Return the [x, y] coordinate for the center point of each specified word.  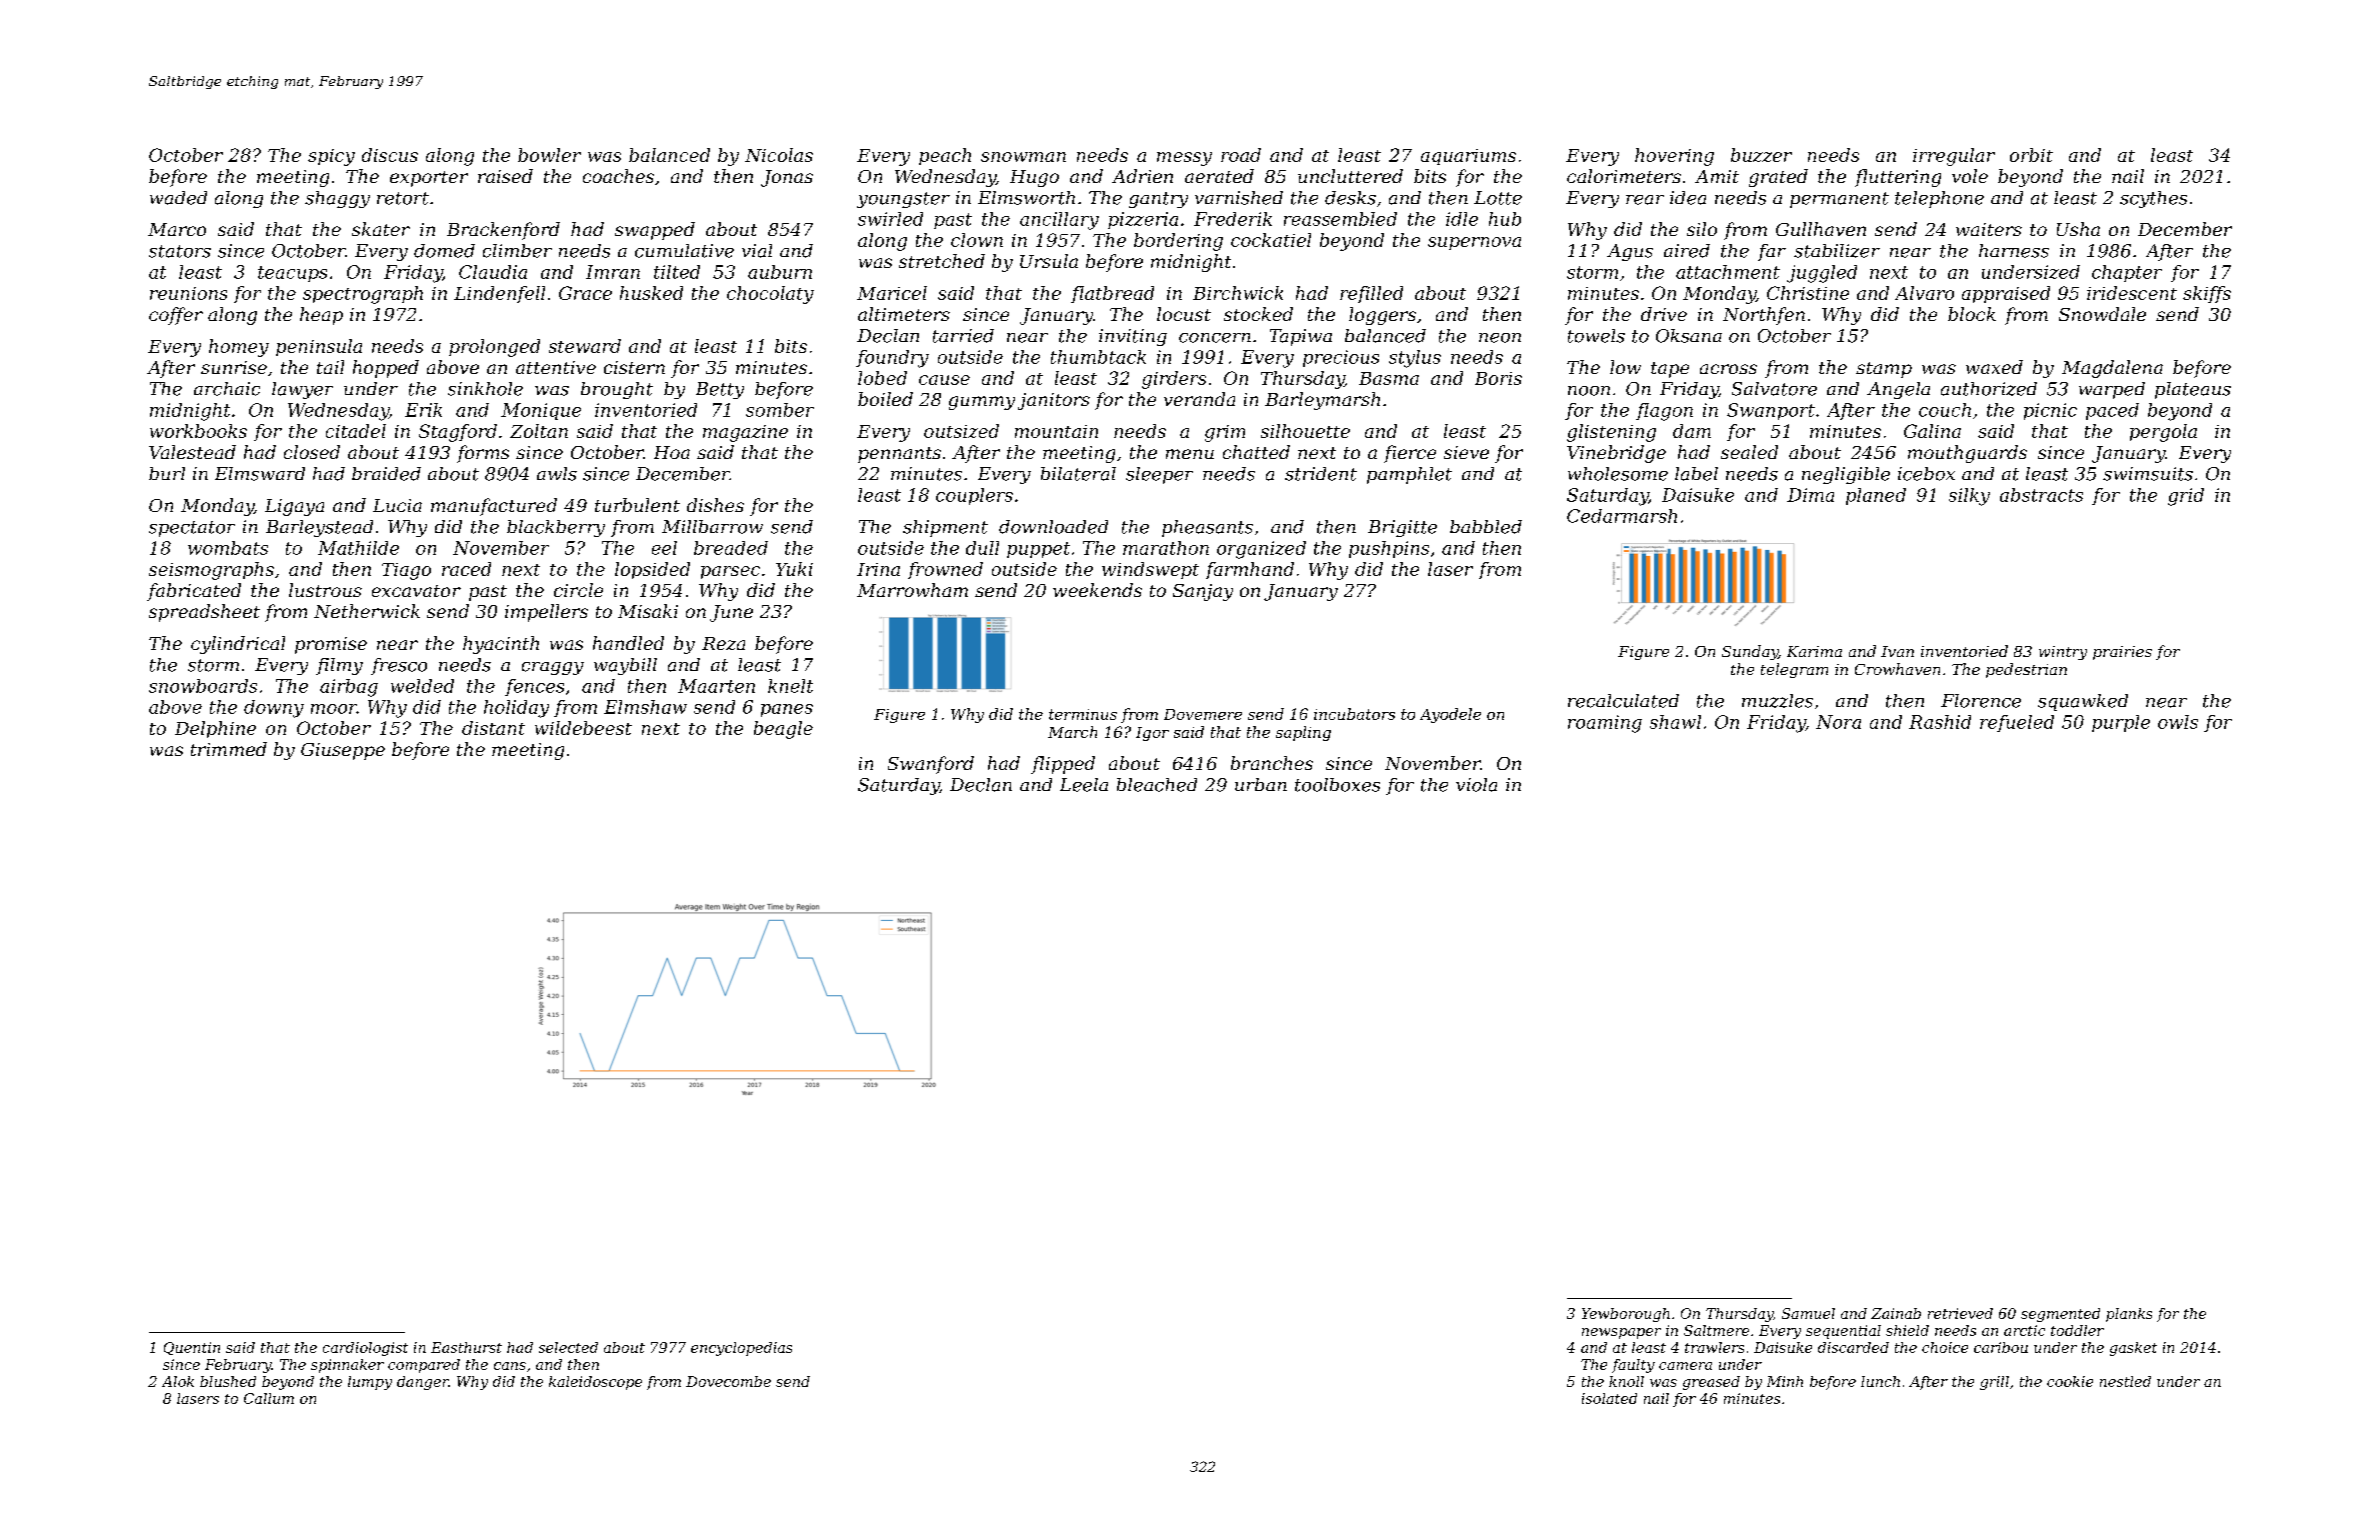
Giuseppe [343, 751]
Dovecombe [728, 1381]
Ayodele [1450, 715]
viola [1476, 785]
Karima [1814, 651]
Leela [1084, 785]
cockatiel [1271, 240]
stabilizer [1837, 251]
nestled [2125, 1381]
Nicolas [779, 155]
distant [493, 728]
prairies [2122, 653]
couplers [974, 496]
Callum [269, 1398]
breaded [731, 548]
